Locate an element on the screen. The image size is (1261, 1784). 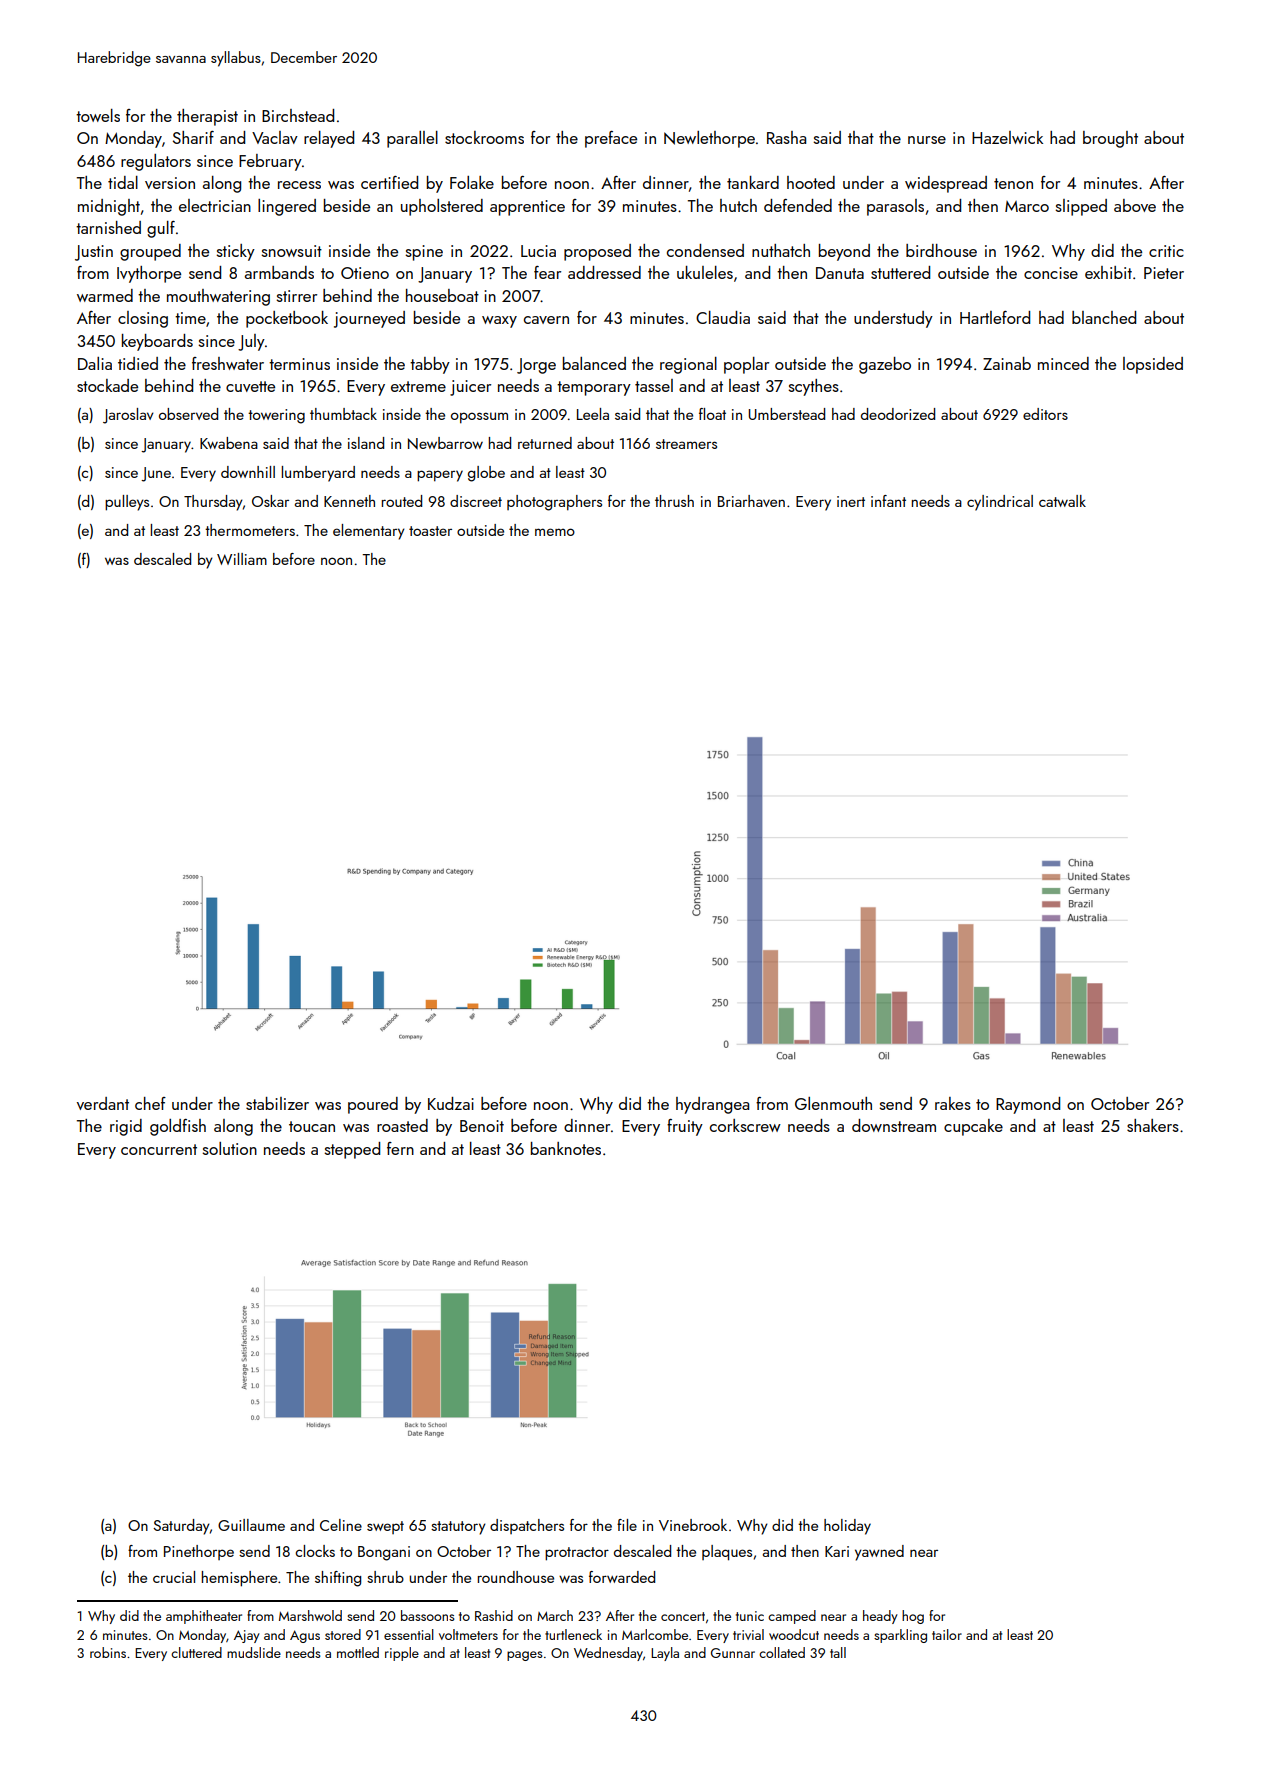
ripple is located at coordinates (402, 1654).
